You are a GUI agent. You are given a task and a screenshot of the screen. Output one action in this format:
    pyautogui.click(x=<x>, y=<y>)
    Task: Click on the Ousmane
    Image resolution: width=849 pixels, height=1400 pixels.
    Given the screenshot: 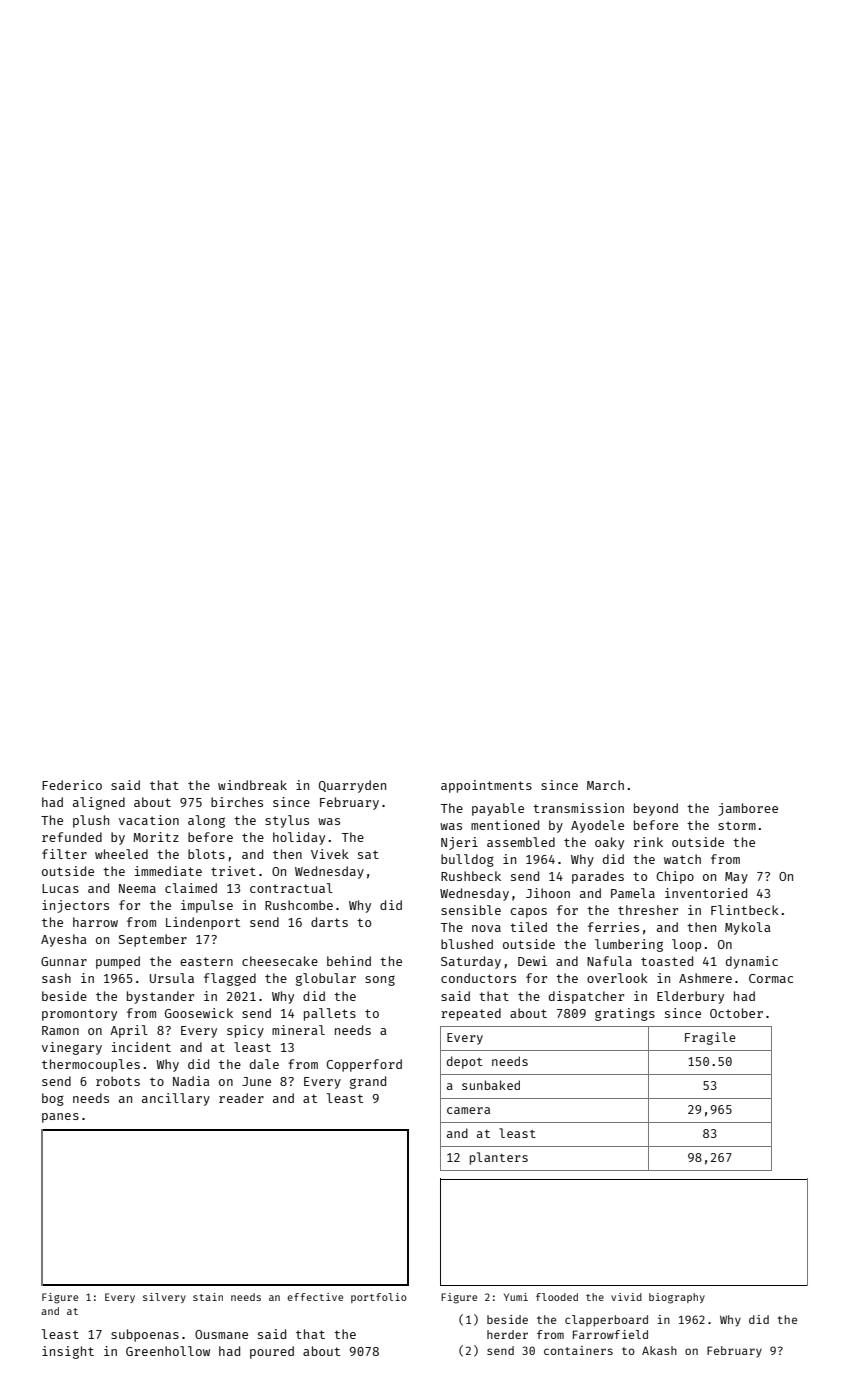 What is the action you would take?
    pyautogui.click(x=221, y=1334)
